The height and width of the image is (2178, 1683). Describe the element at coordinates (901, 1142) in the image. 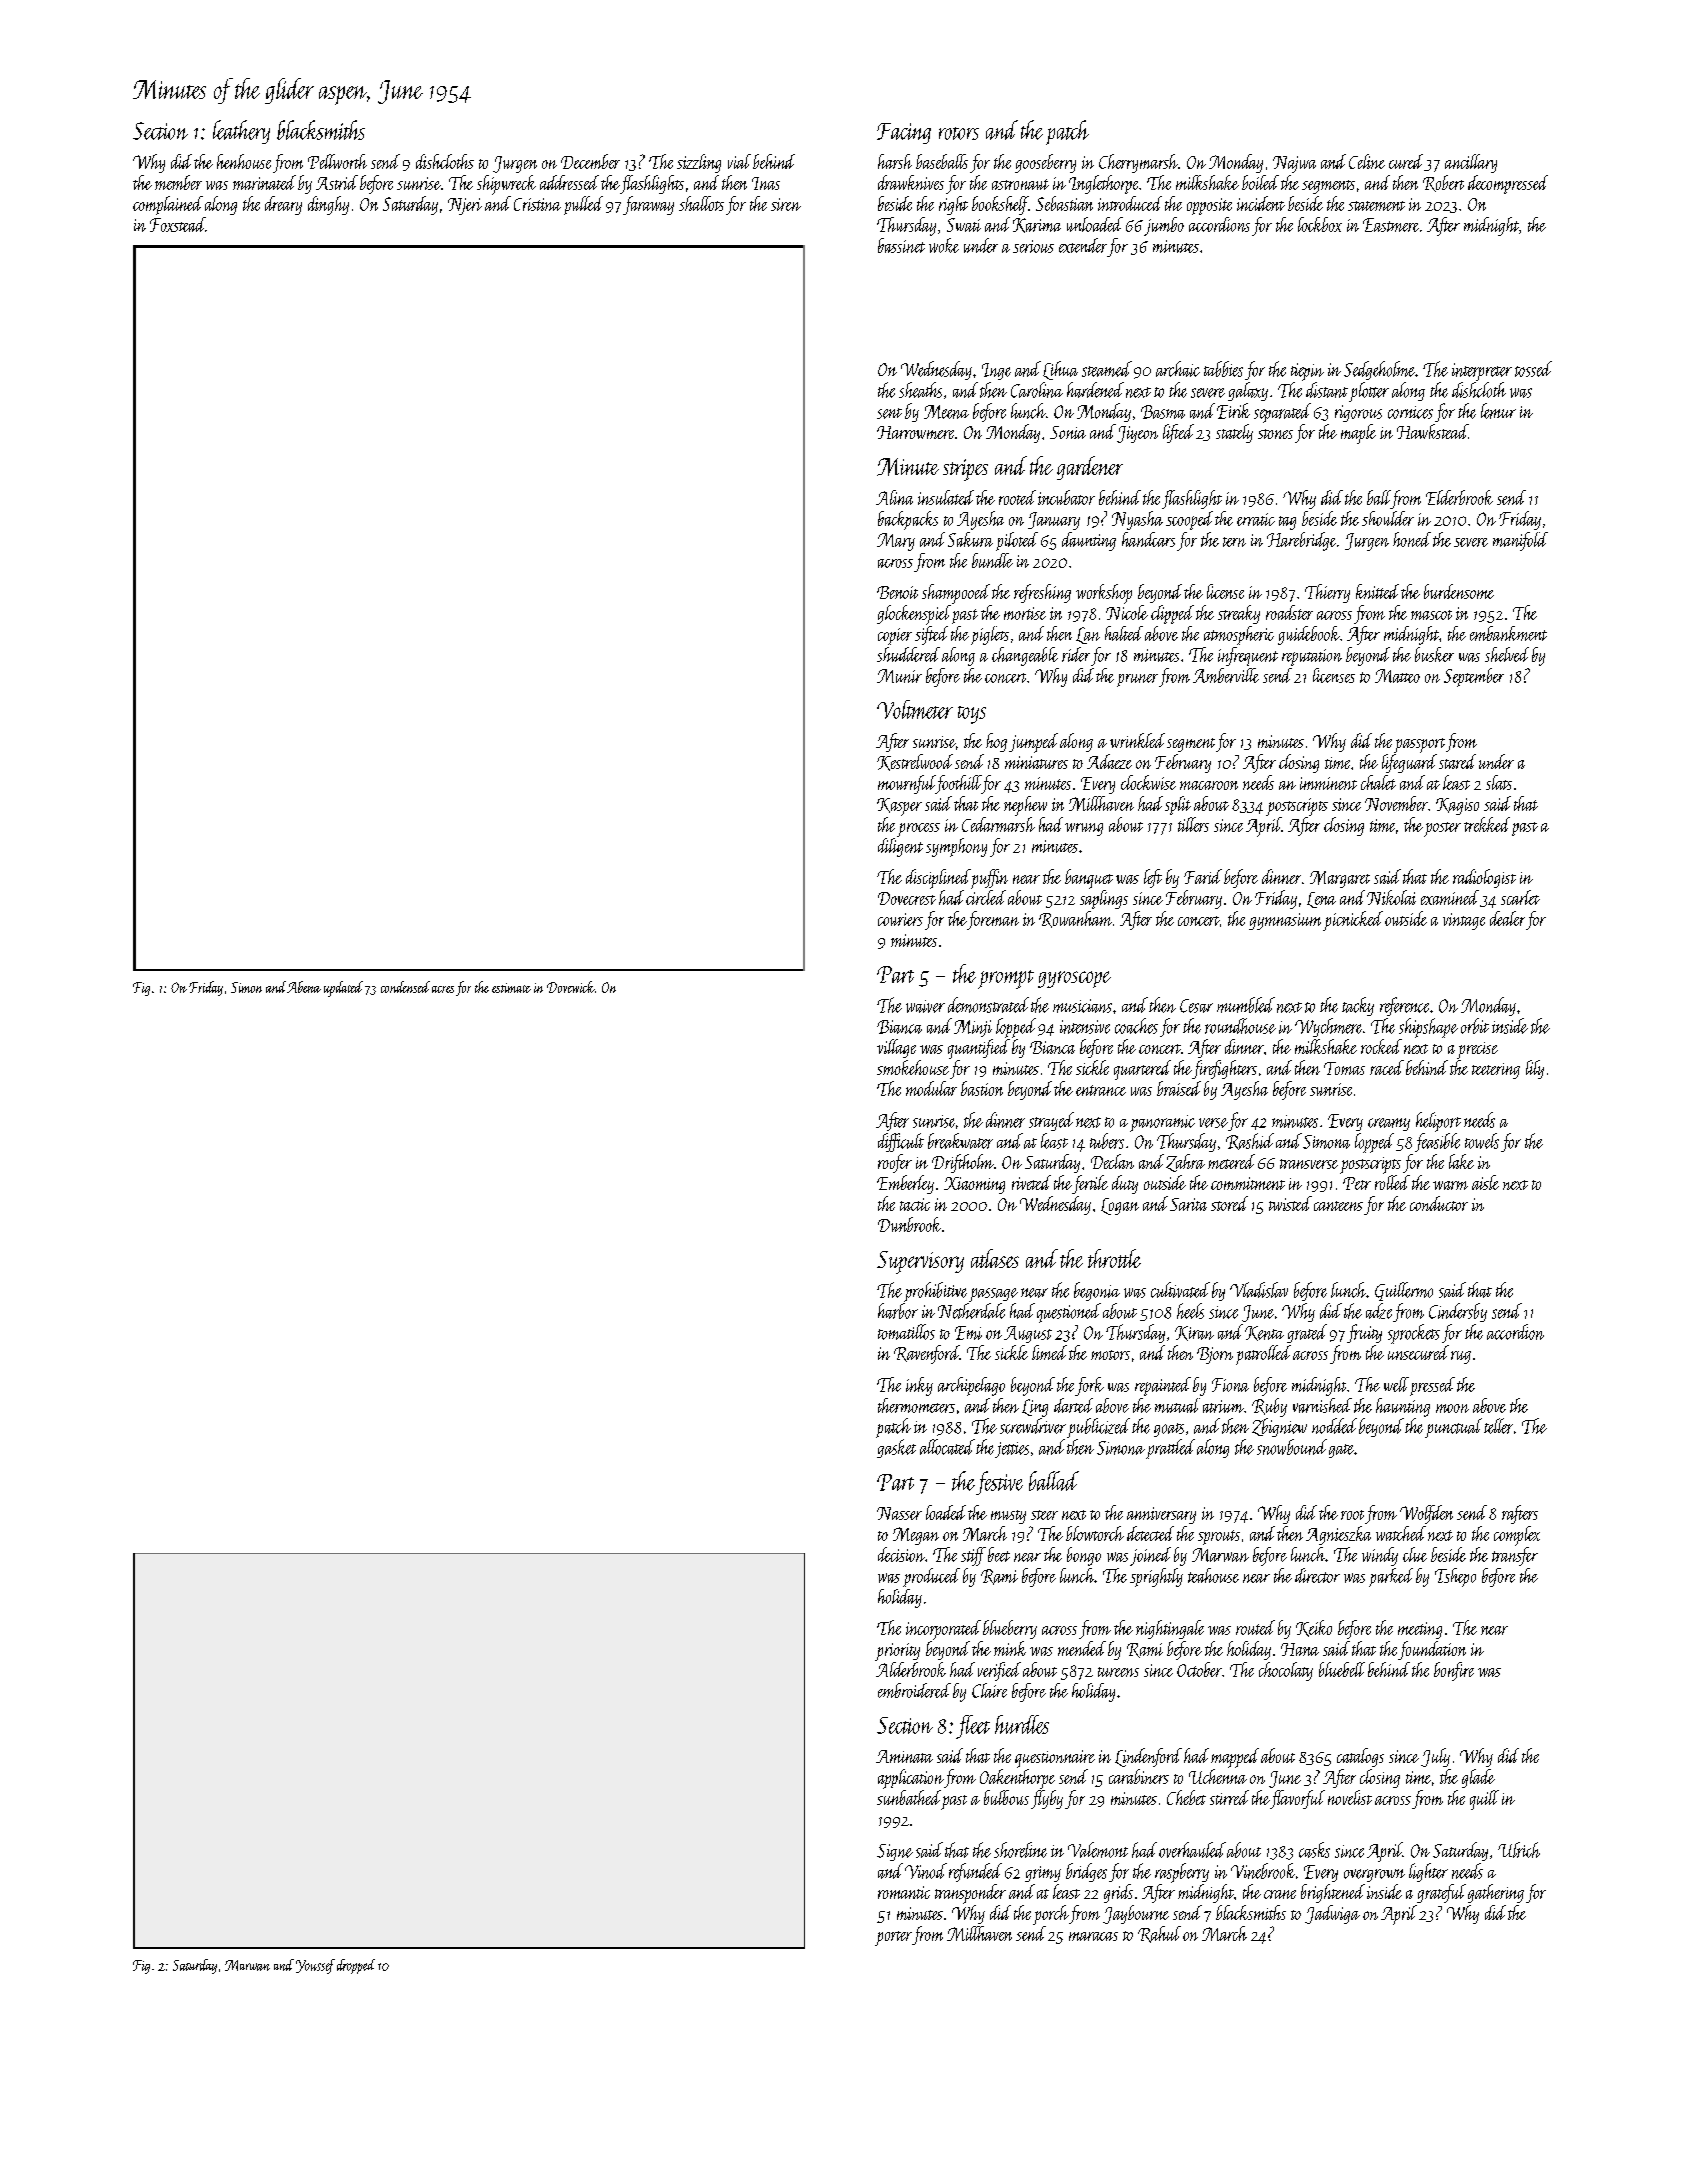

I see `difficult` at that location.
